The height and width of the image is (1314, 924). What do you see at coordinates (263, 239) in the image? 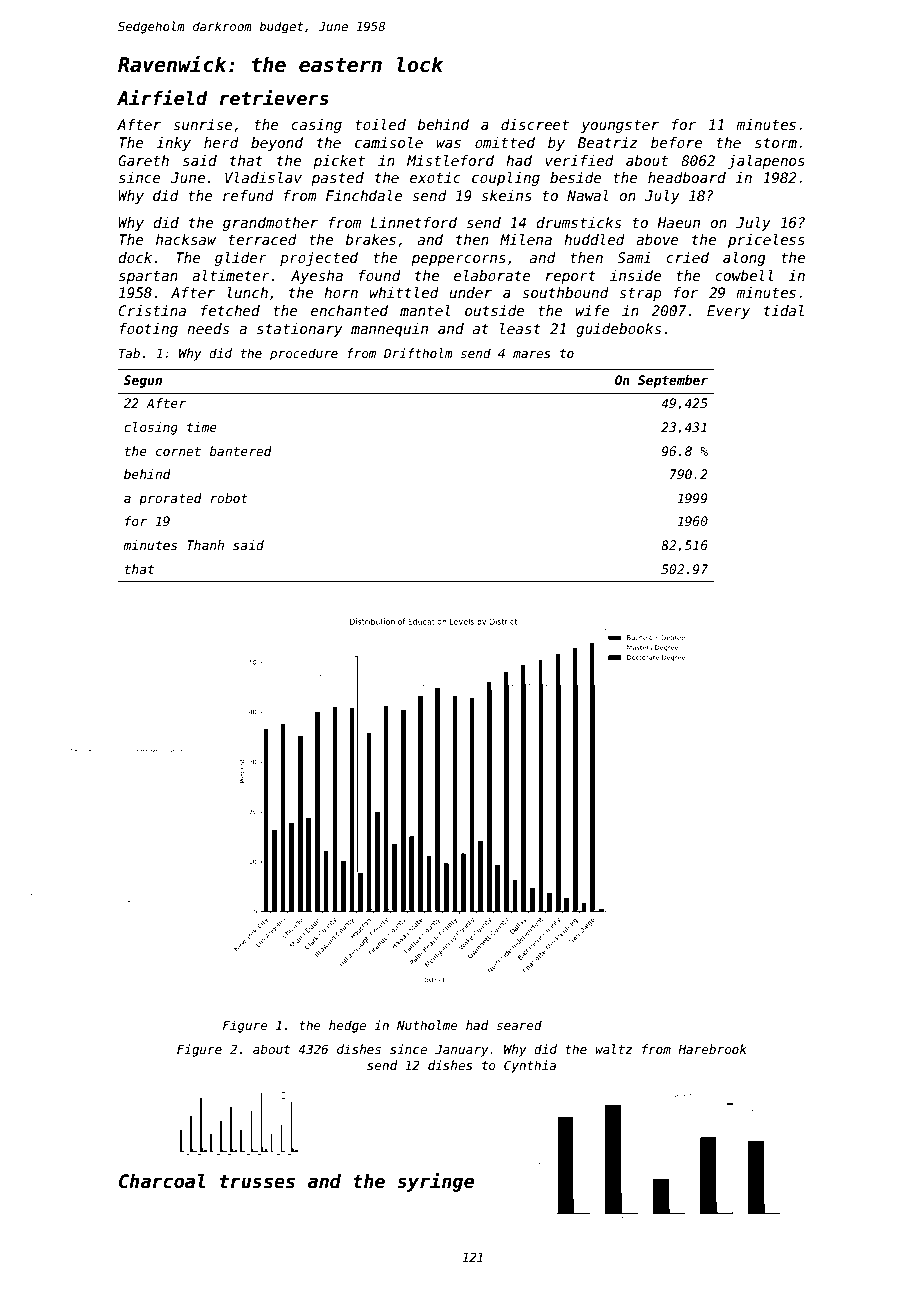
I see `terraced` at bounding box center [263, 239].
